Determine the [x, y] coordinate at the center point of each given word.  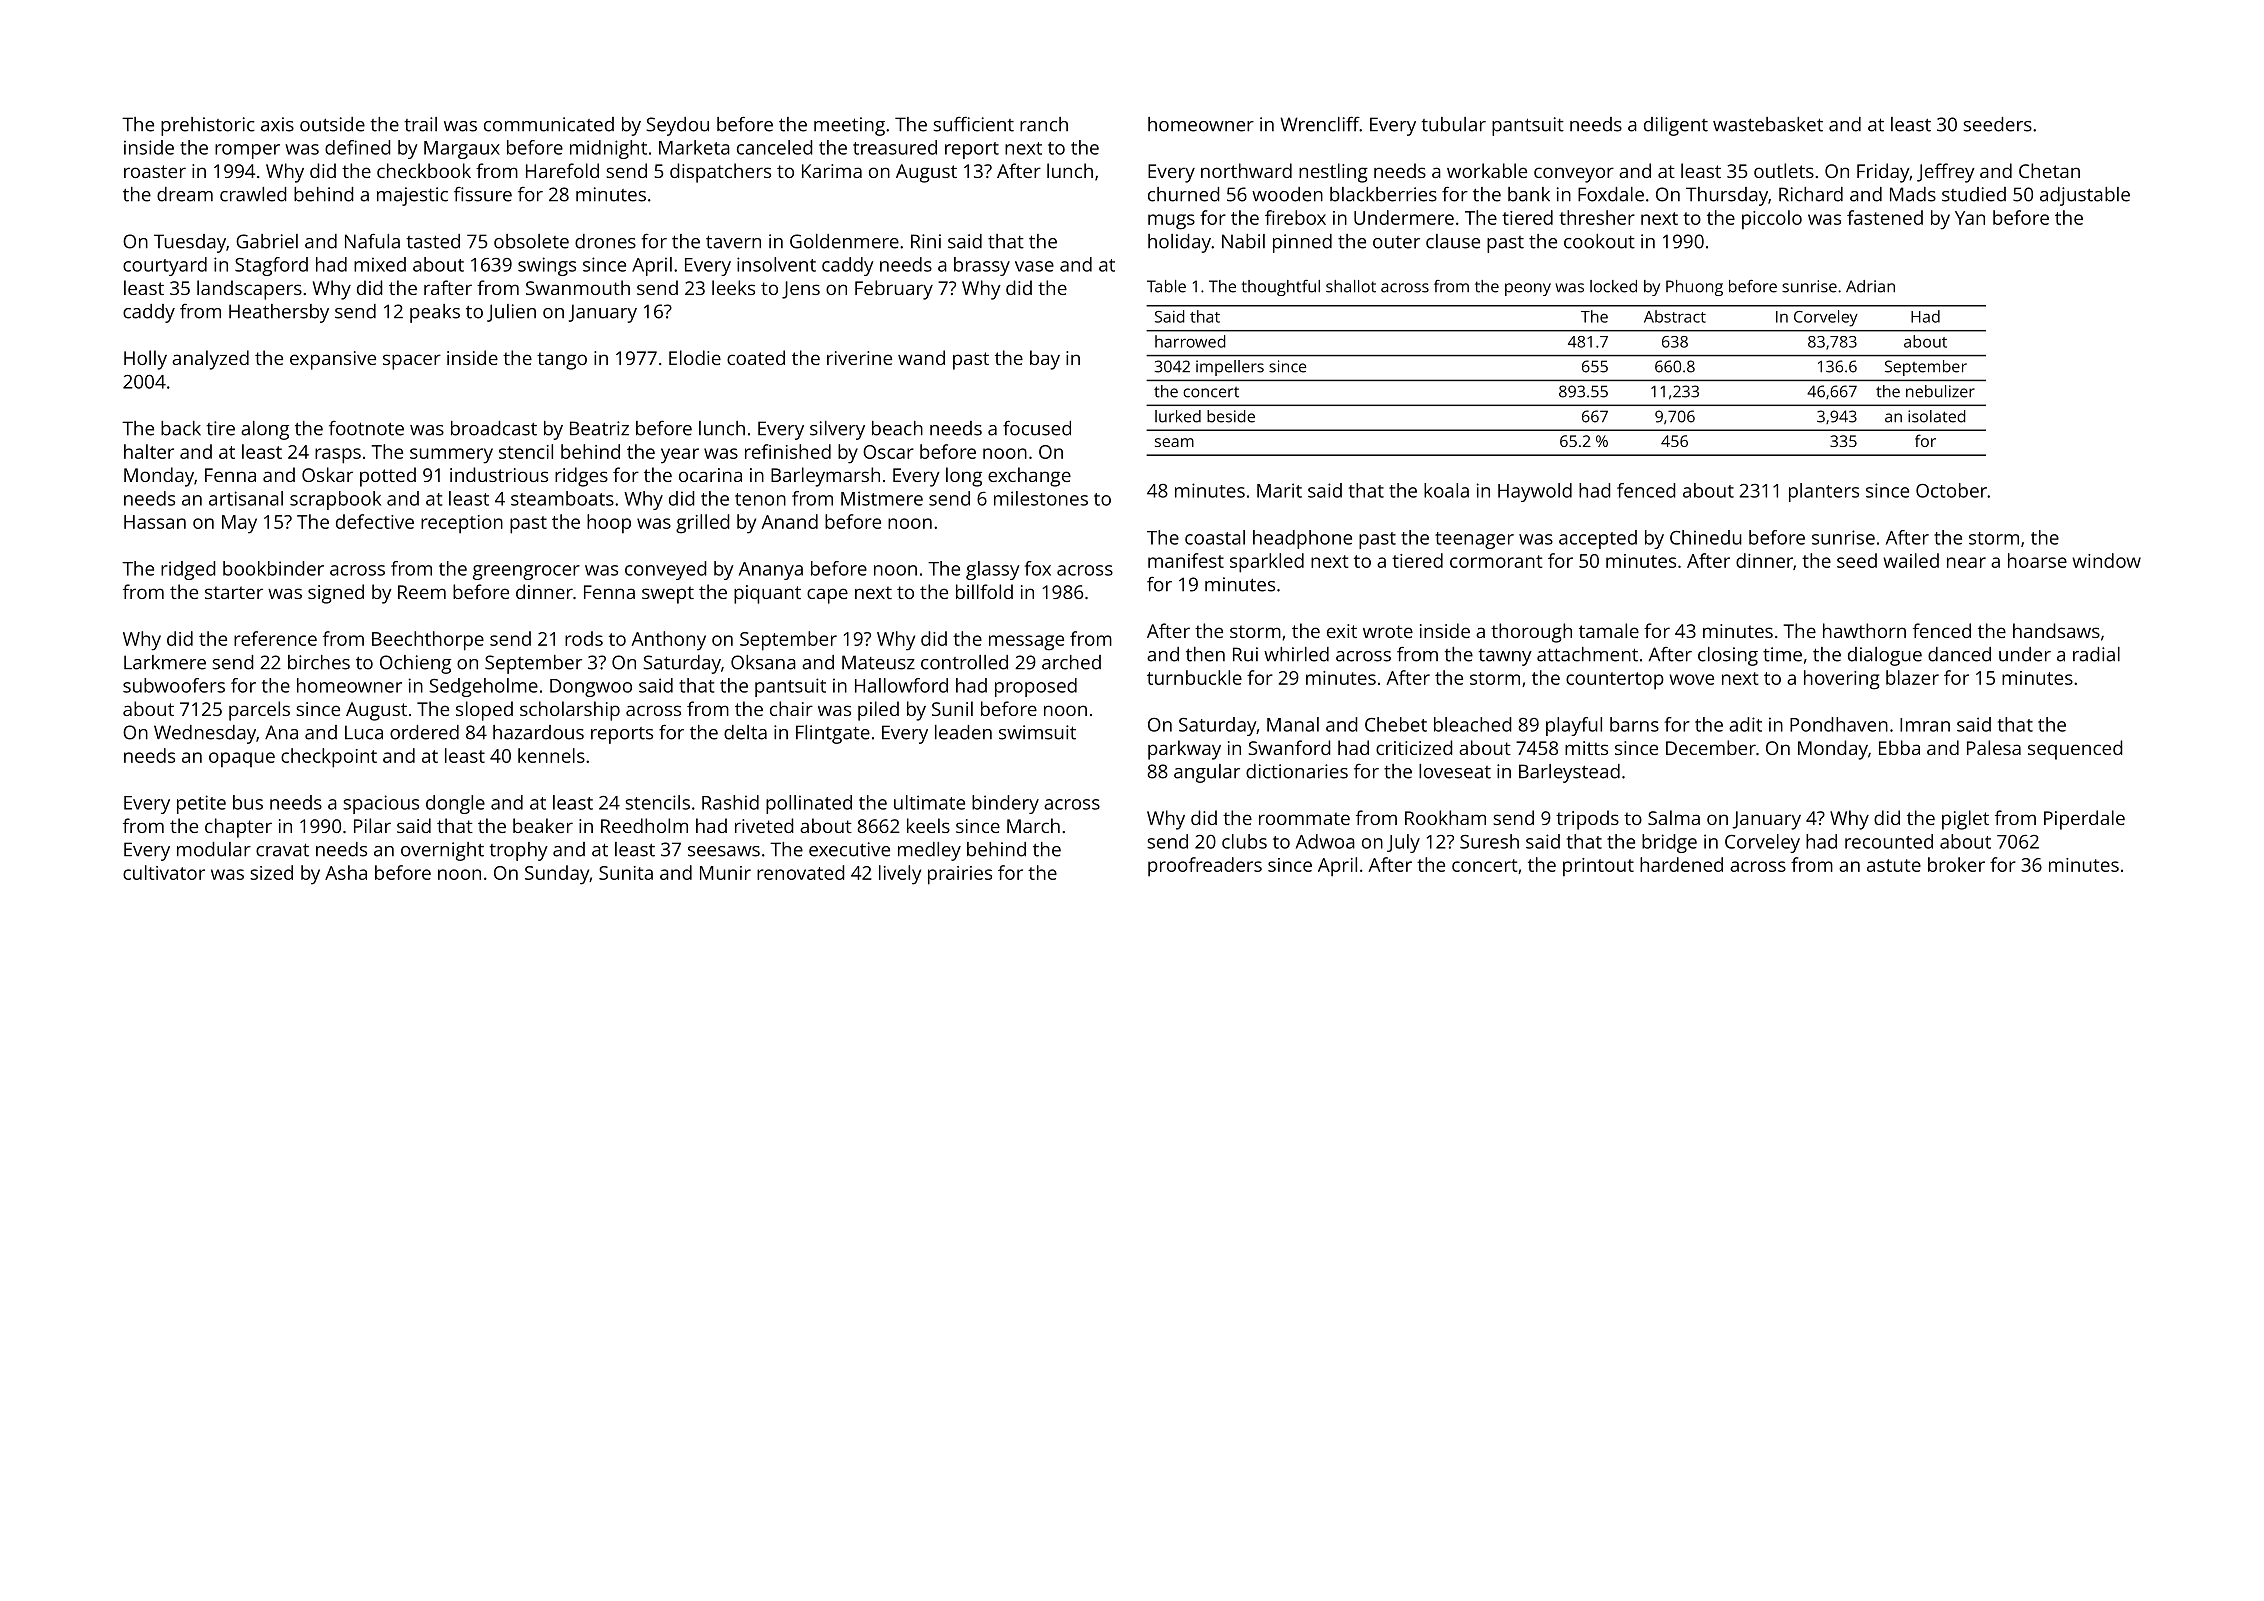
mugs [1171, 222]
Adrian [1870, 286]
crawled [253, 194]
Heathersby [279, 313]
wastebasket [1768, 124]
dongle [455, 804]
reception [462, 524]
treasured [895, 147]
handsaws [2056, 630]
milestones [1041, 498]
